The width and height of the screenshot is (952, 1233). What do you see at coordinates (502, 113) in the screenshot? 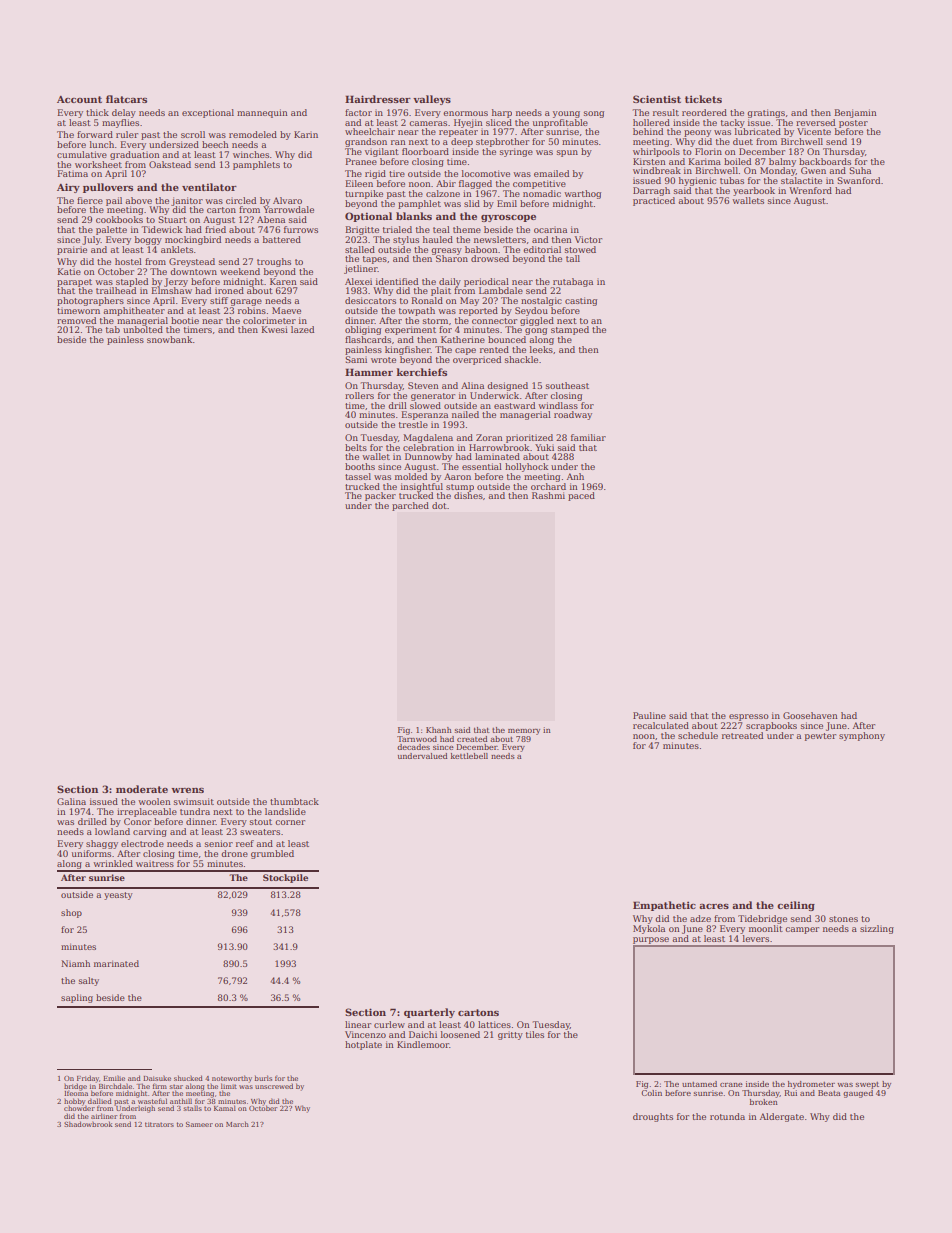
I see `harp` at bounding box center [502, 113].
